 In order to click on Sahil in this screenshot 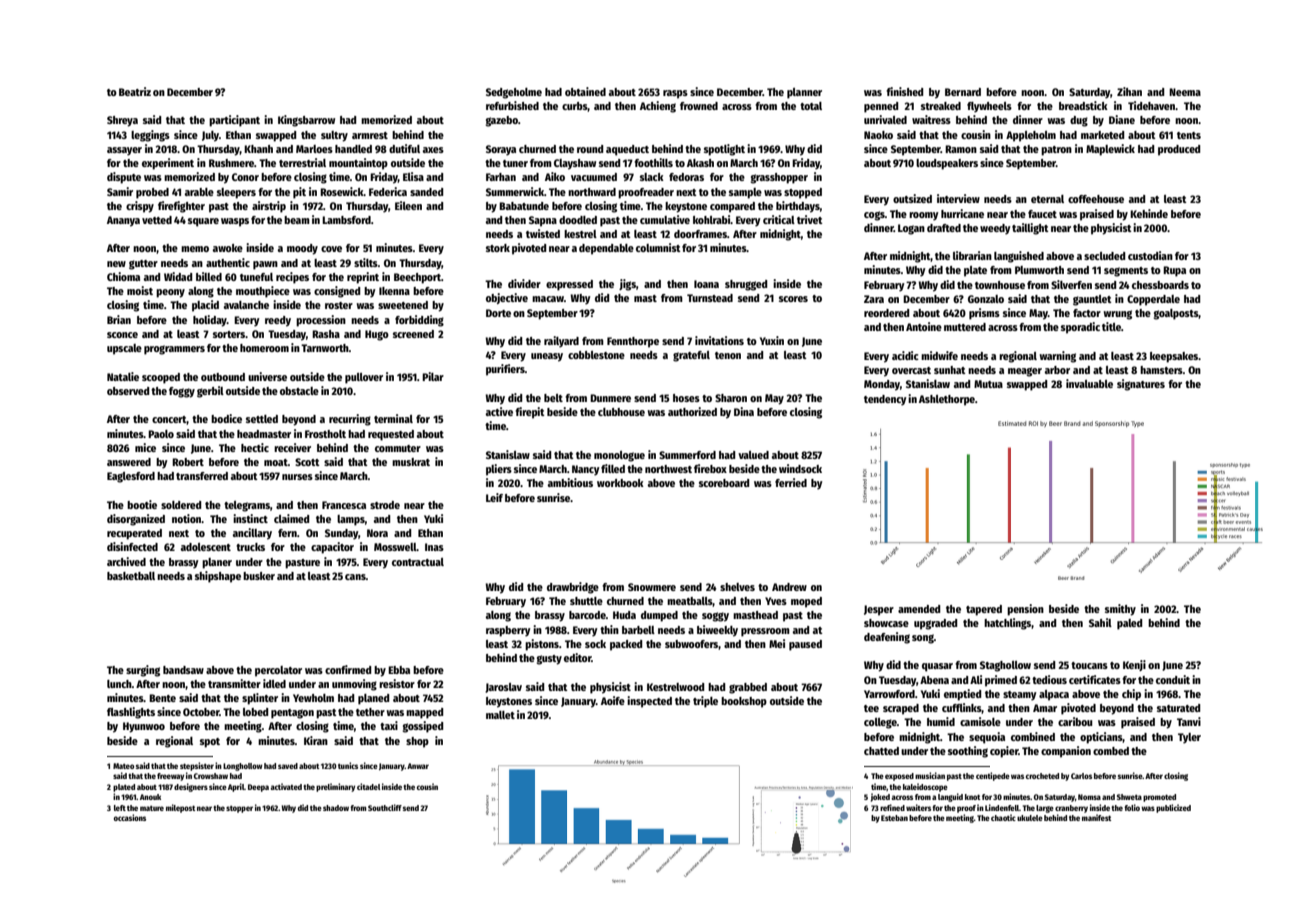, I will do `click(1100, 622)`.
